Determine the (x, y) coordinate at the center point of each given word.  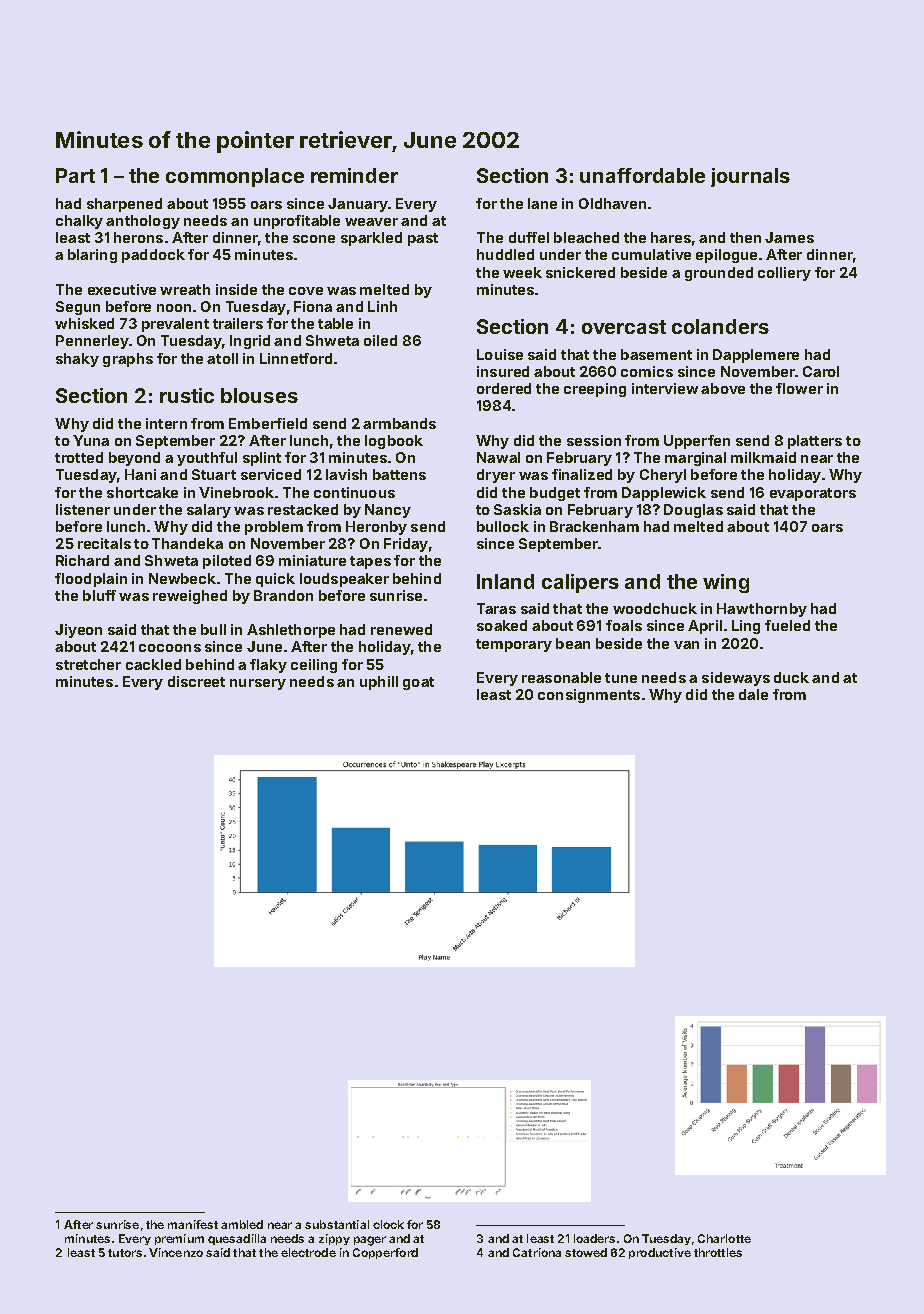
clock (388, 1224)
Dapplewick (664, 494)
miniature (312, 560)
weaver (371, 222)
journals (750, 177)
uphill (379, 683)
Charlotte (724, 1238)
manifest (193, 1224)
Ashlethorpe (291, 631)
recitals (104, 543)
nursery (258, 684)
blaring (92, 256)
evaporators (813, 494)
